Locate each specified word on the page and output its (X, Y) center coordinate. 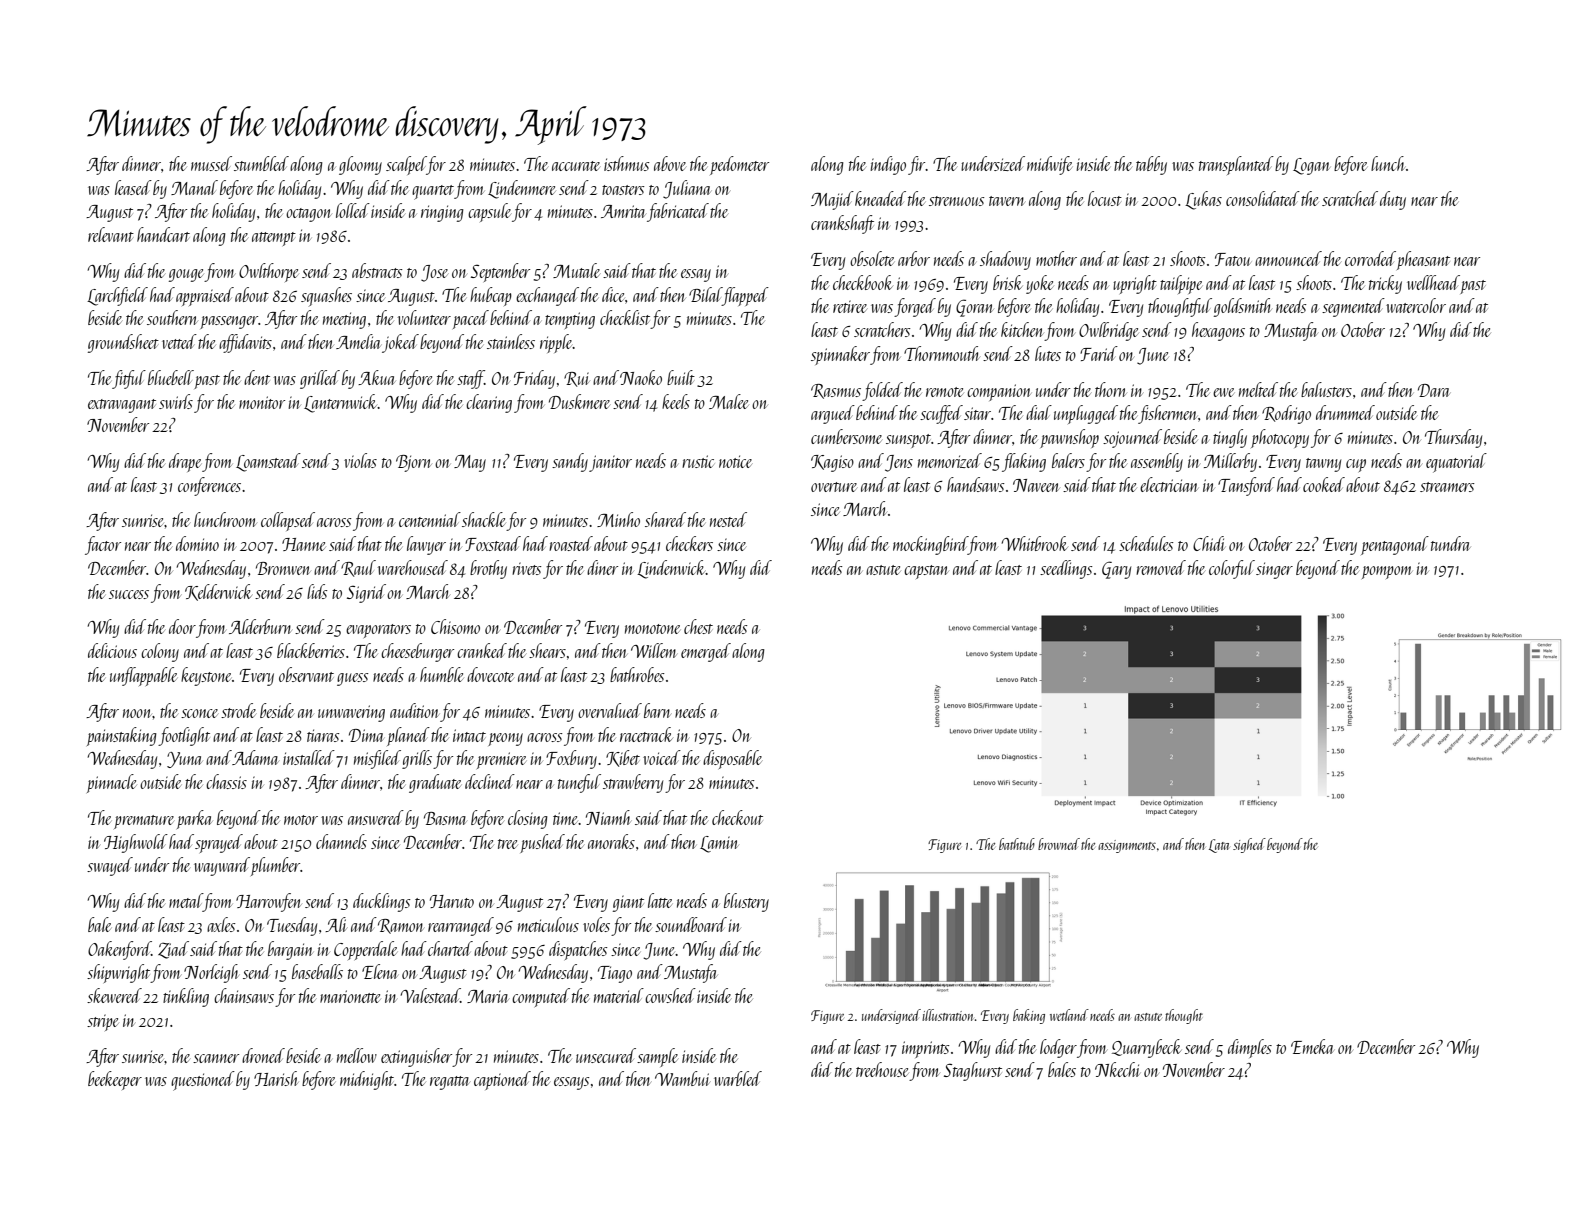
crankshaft (842, 224)
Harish (276, 1078)
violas (360, 460)
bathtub (1017, 844)
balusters (1326, 389)
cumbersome (846, 436)
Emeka (1312, 1046)
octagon (309, 215)
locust (1105, 198)
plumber (275, 866)
